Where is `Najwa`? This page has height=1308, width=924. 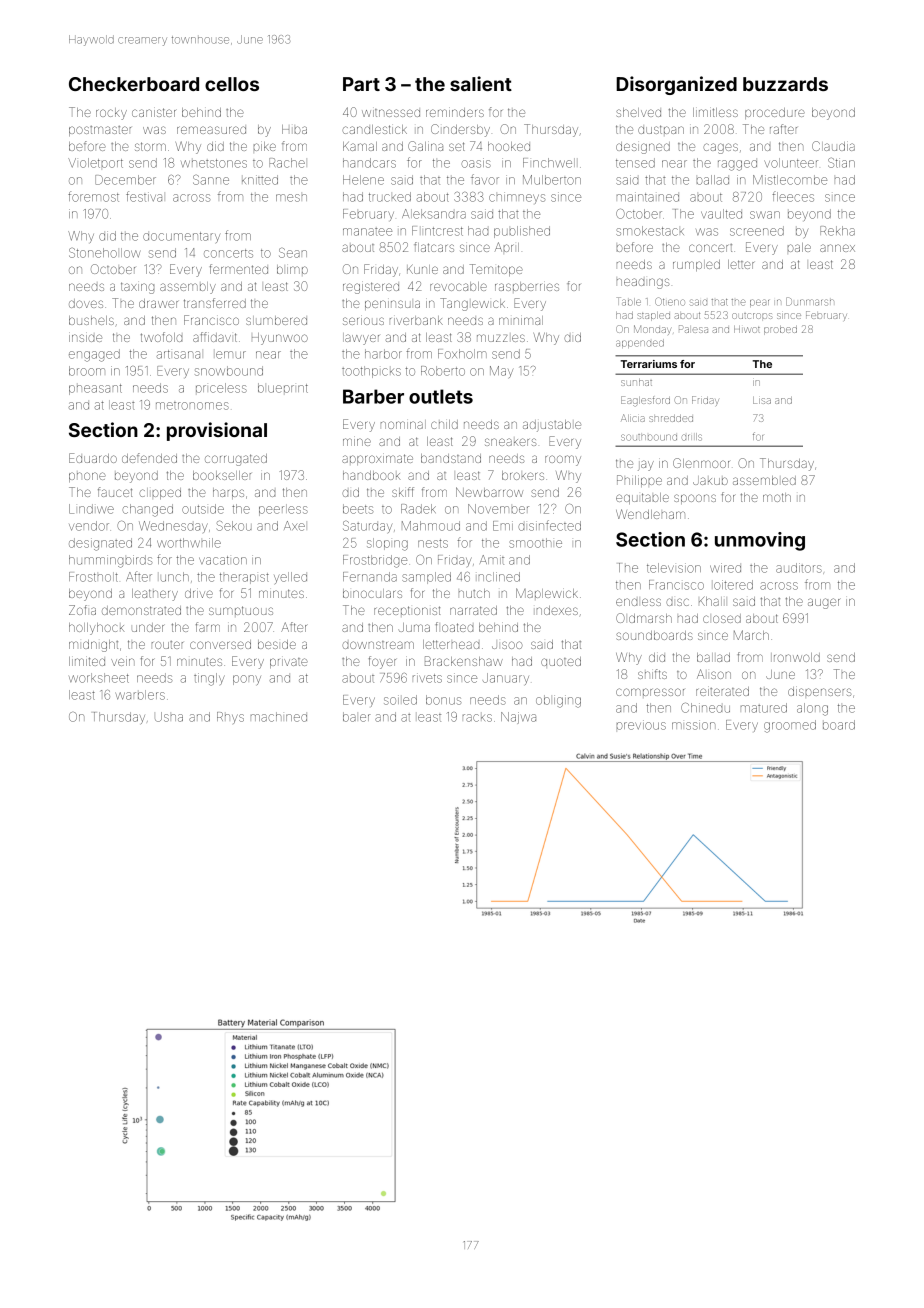 Najwa is located at coordinates (518, 718).
